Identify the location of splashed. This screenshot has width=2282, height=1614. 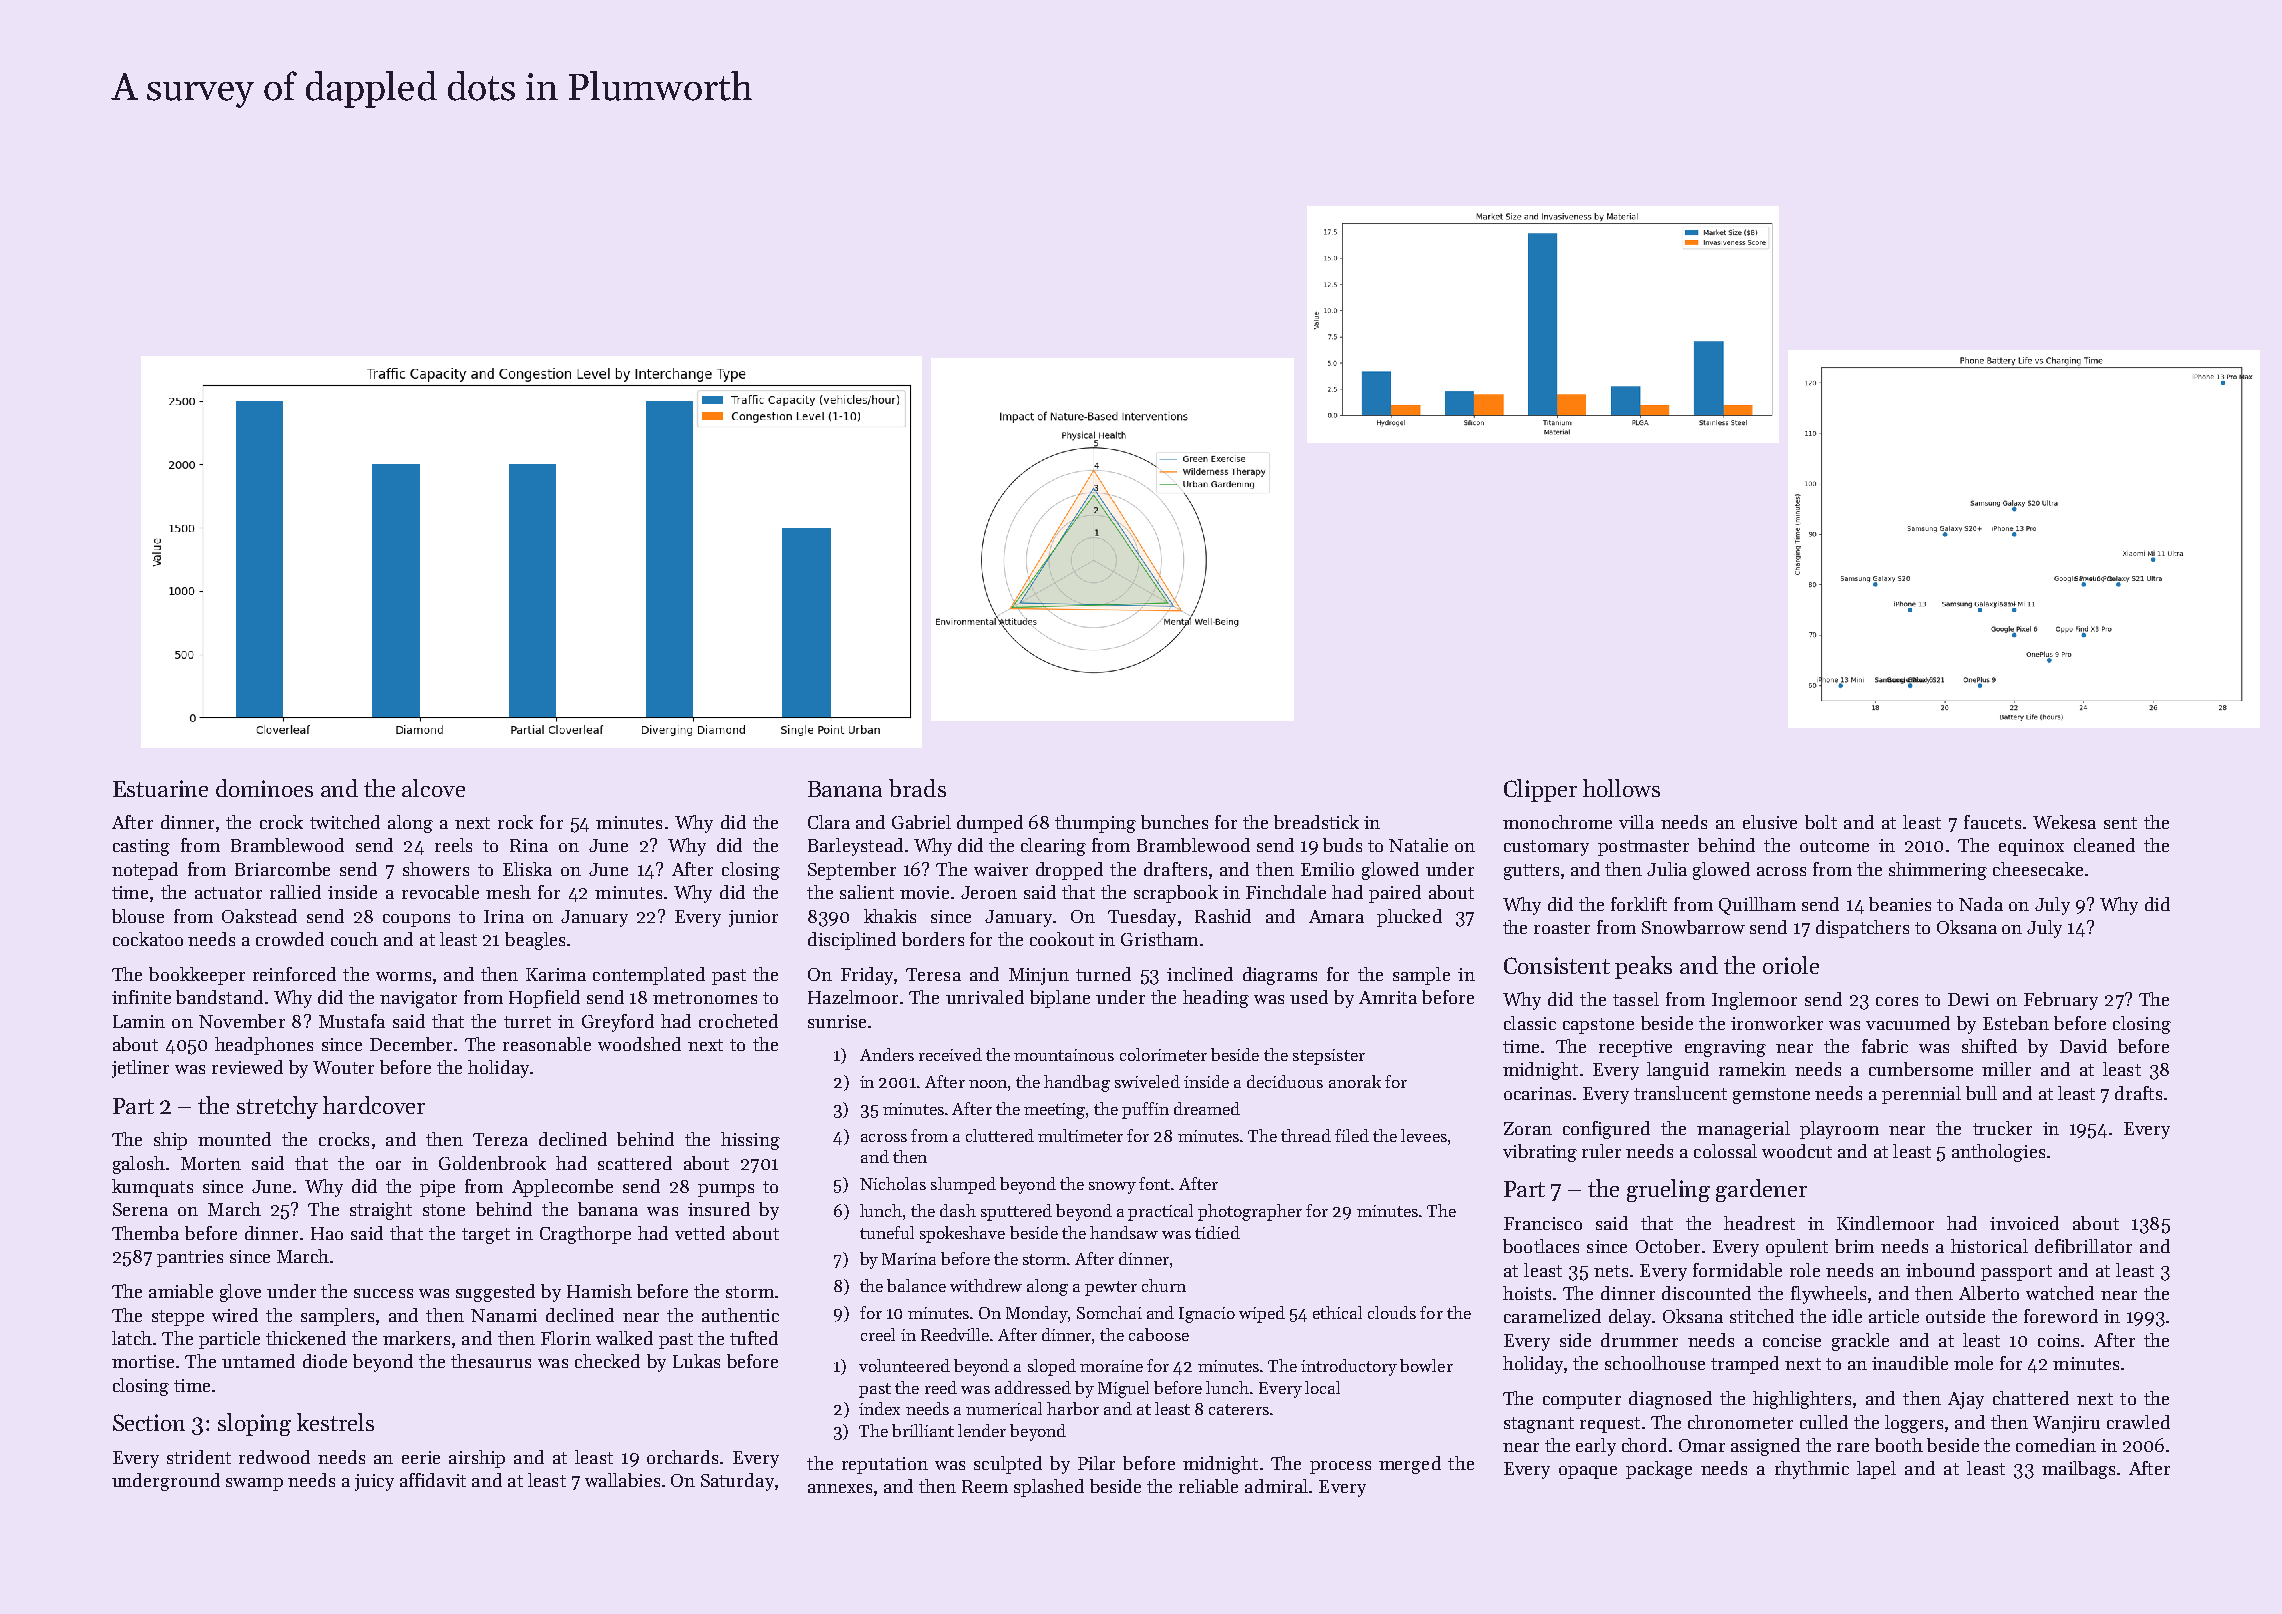
(1049, 1488).
